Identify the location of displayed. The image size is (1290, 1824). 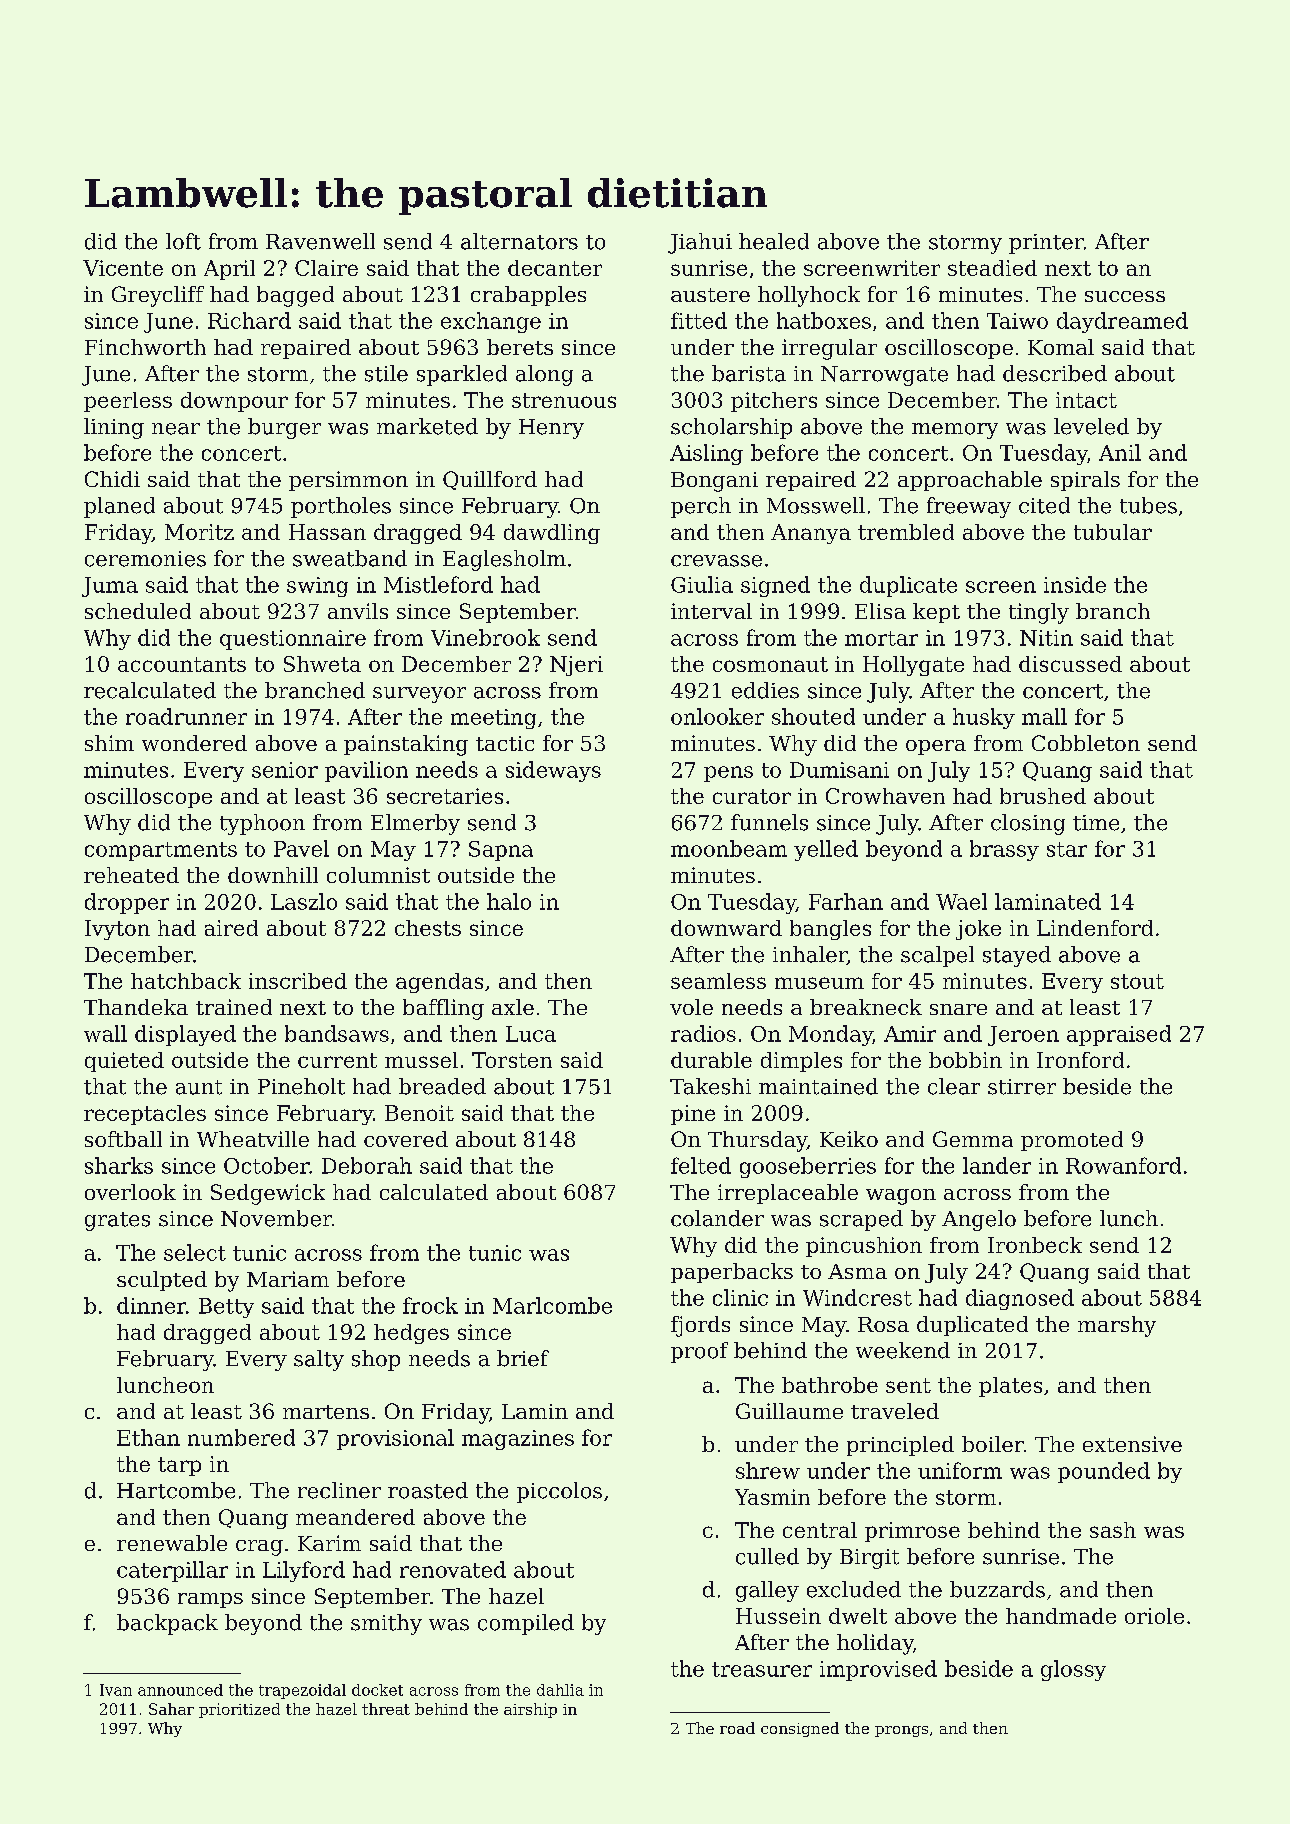
(185, 1035).
